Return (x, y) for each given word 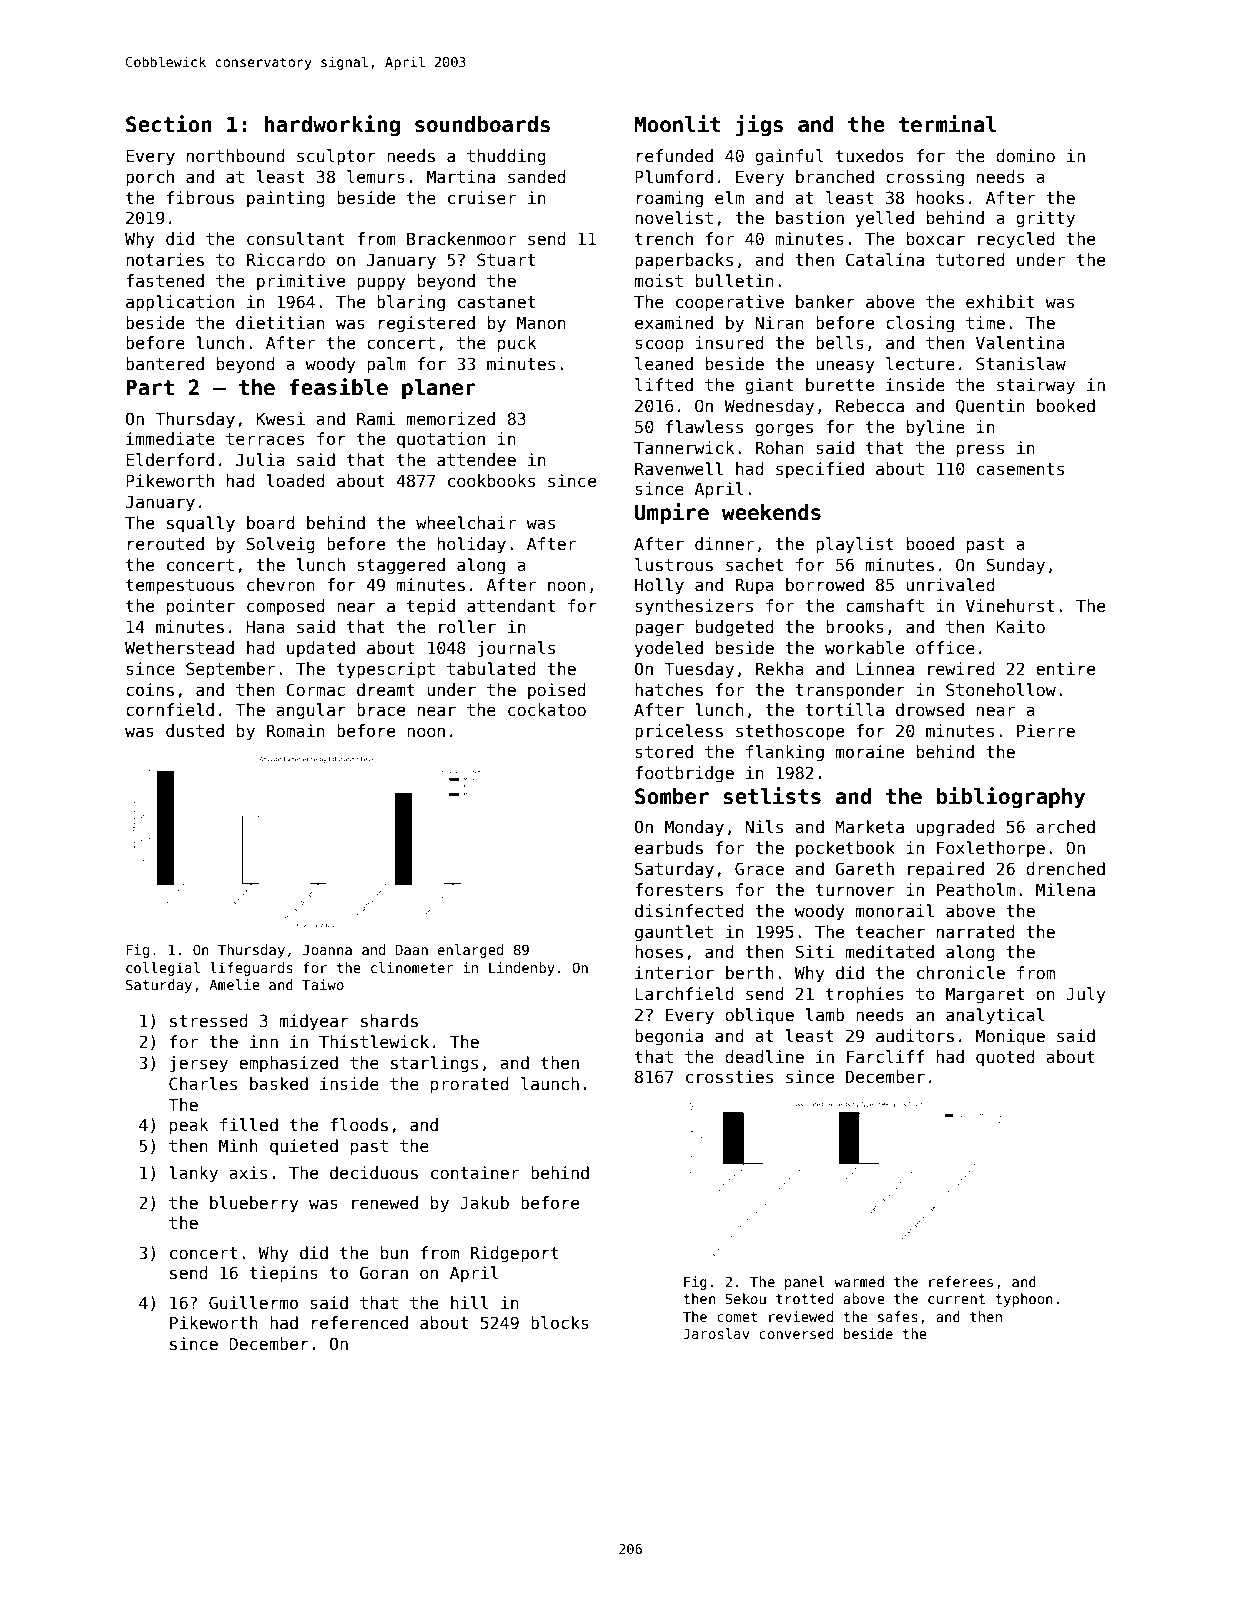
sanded (537, 177)
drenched (1065, 869)
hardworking (332, 125)
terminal (947, 124)
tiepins (283, 1274)
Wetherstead (179, 648)
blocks (560, 1323)
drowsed (930, 710)
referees (961, 1281)
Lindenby (522, 969)
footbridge (684, 774)
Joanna (327, 949)
